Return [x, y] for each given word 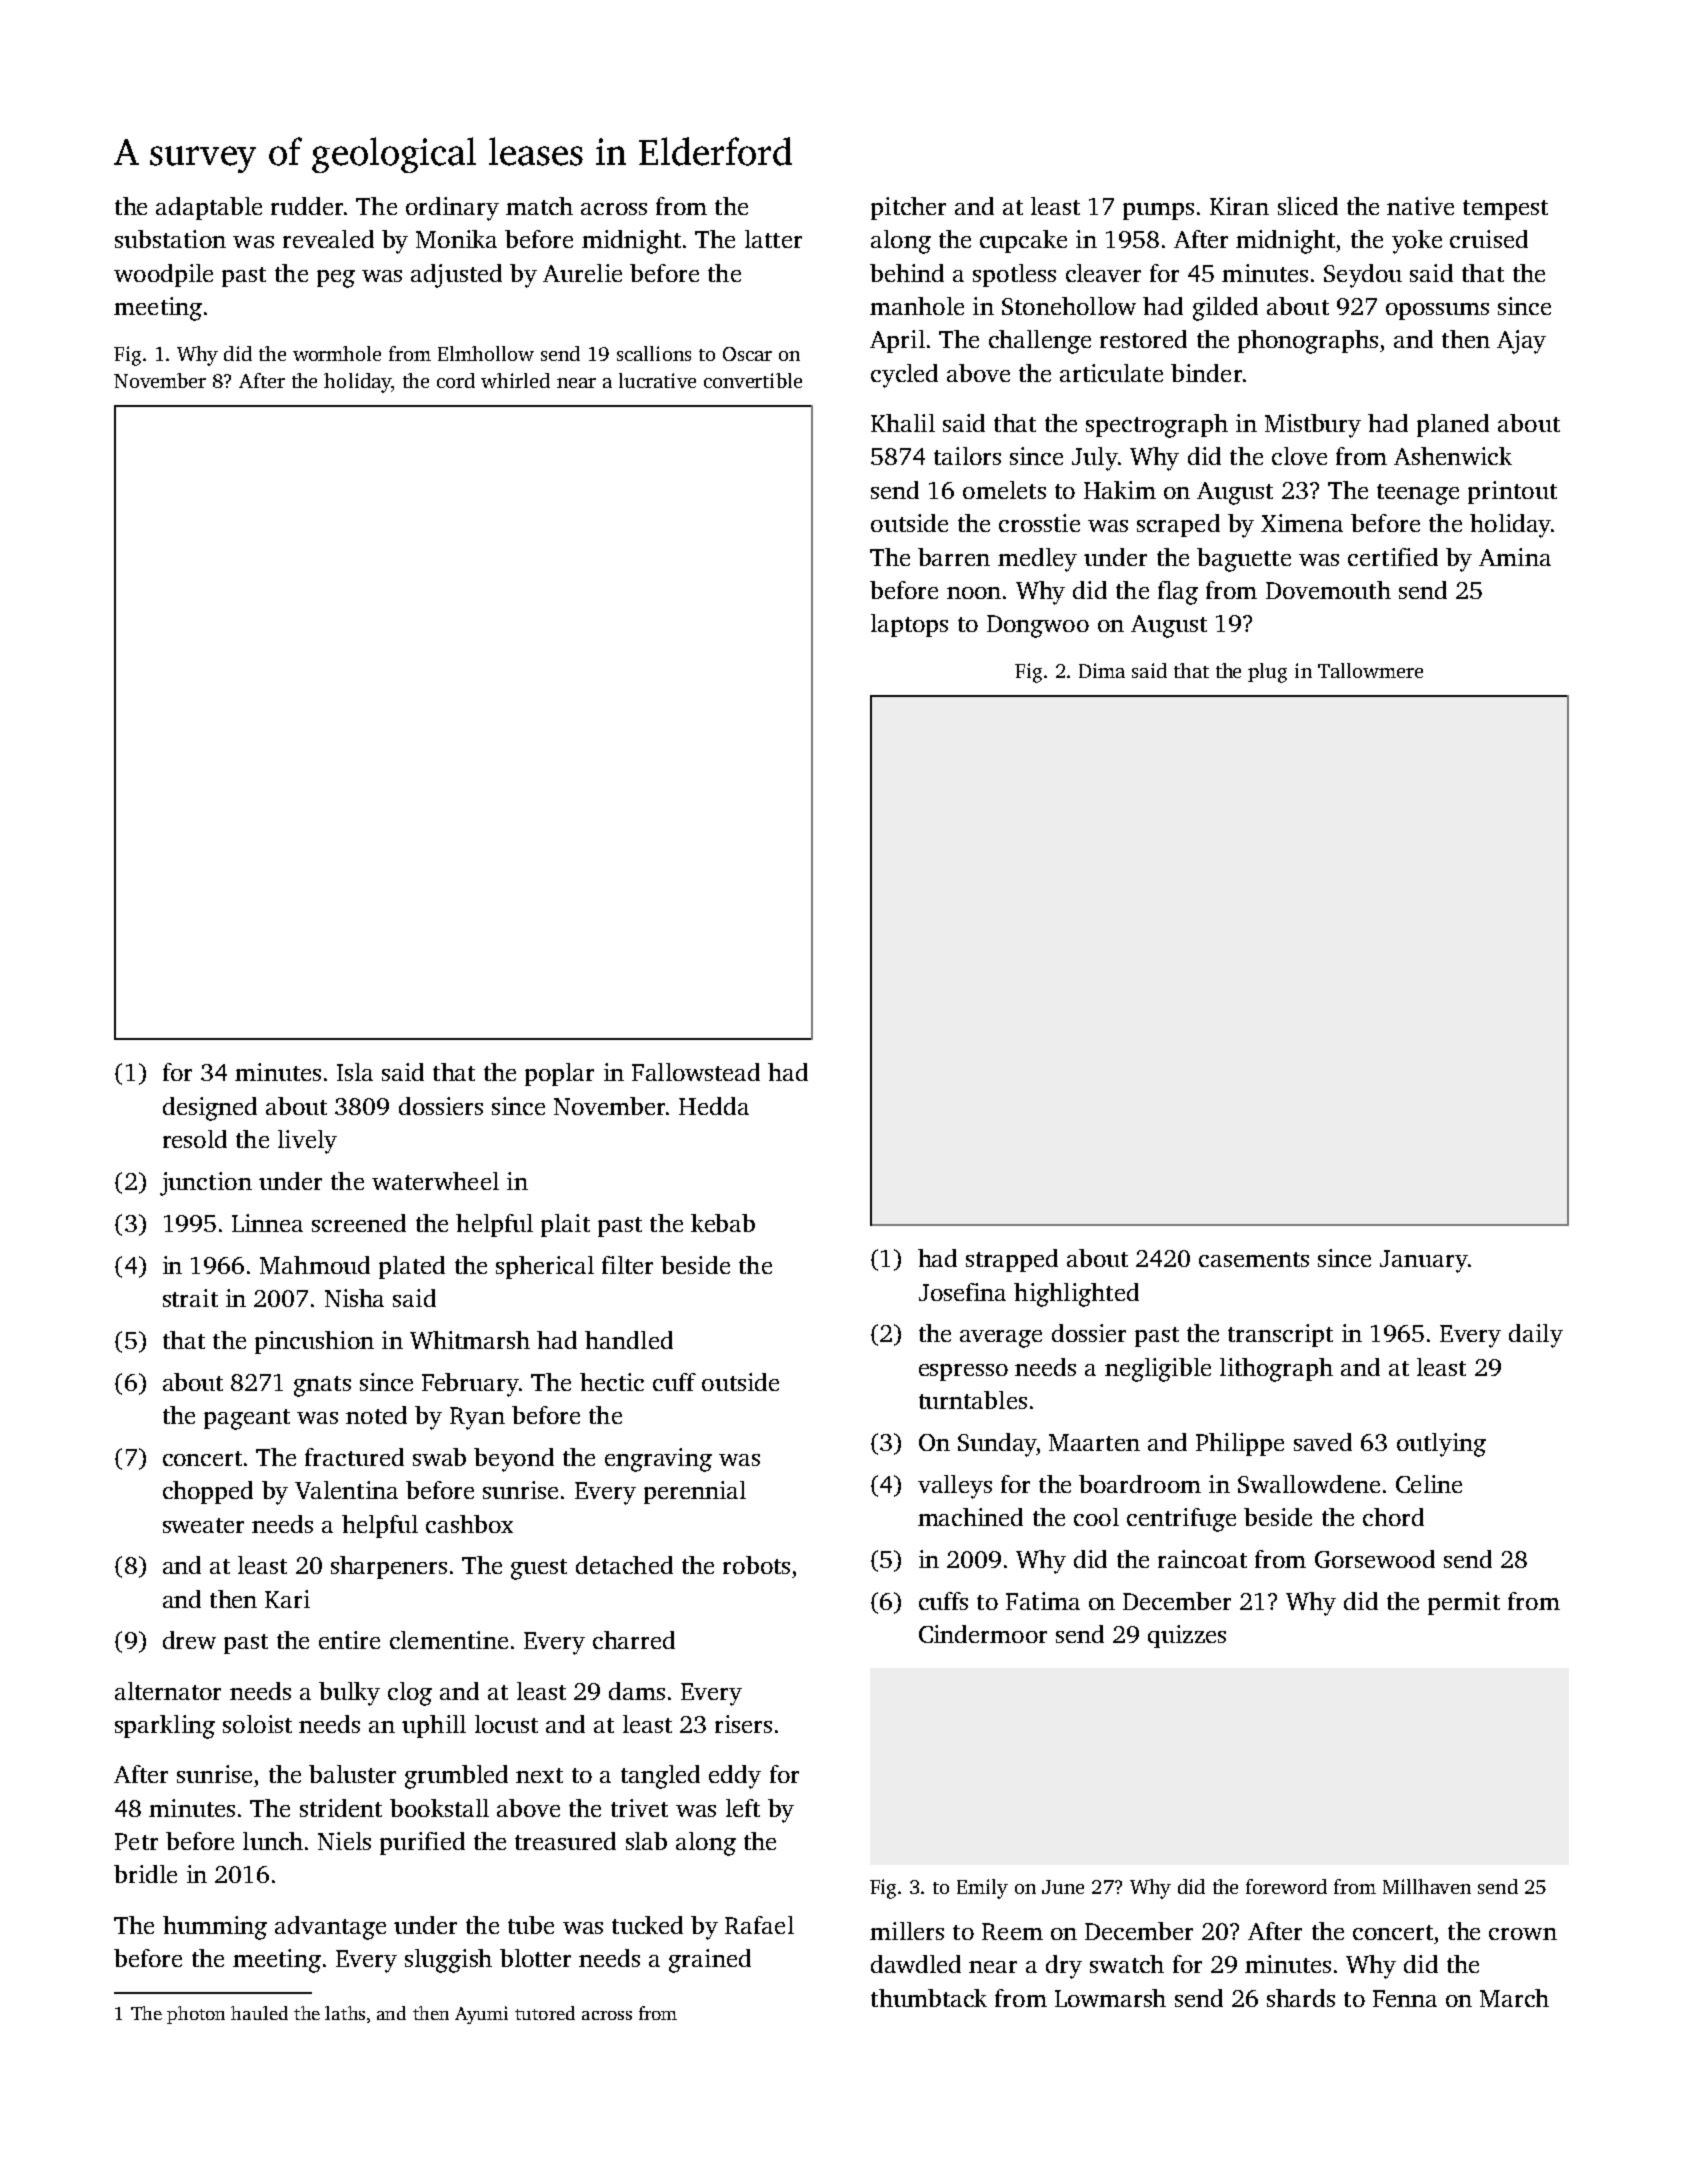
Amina [1515, 557]
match [539, 206]
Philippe [1240, 1444]
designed [210, 1109]
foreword [1286, 1886]
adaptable [209, 208]
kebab [723, 1223]
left [743, 1808]
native [1420, 206]
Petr [136, 1841]
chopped [208, 1492]
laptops [909, 625]
